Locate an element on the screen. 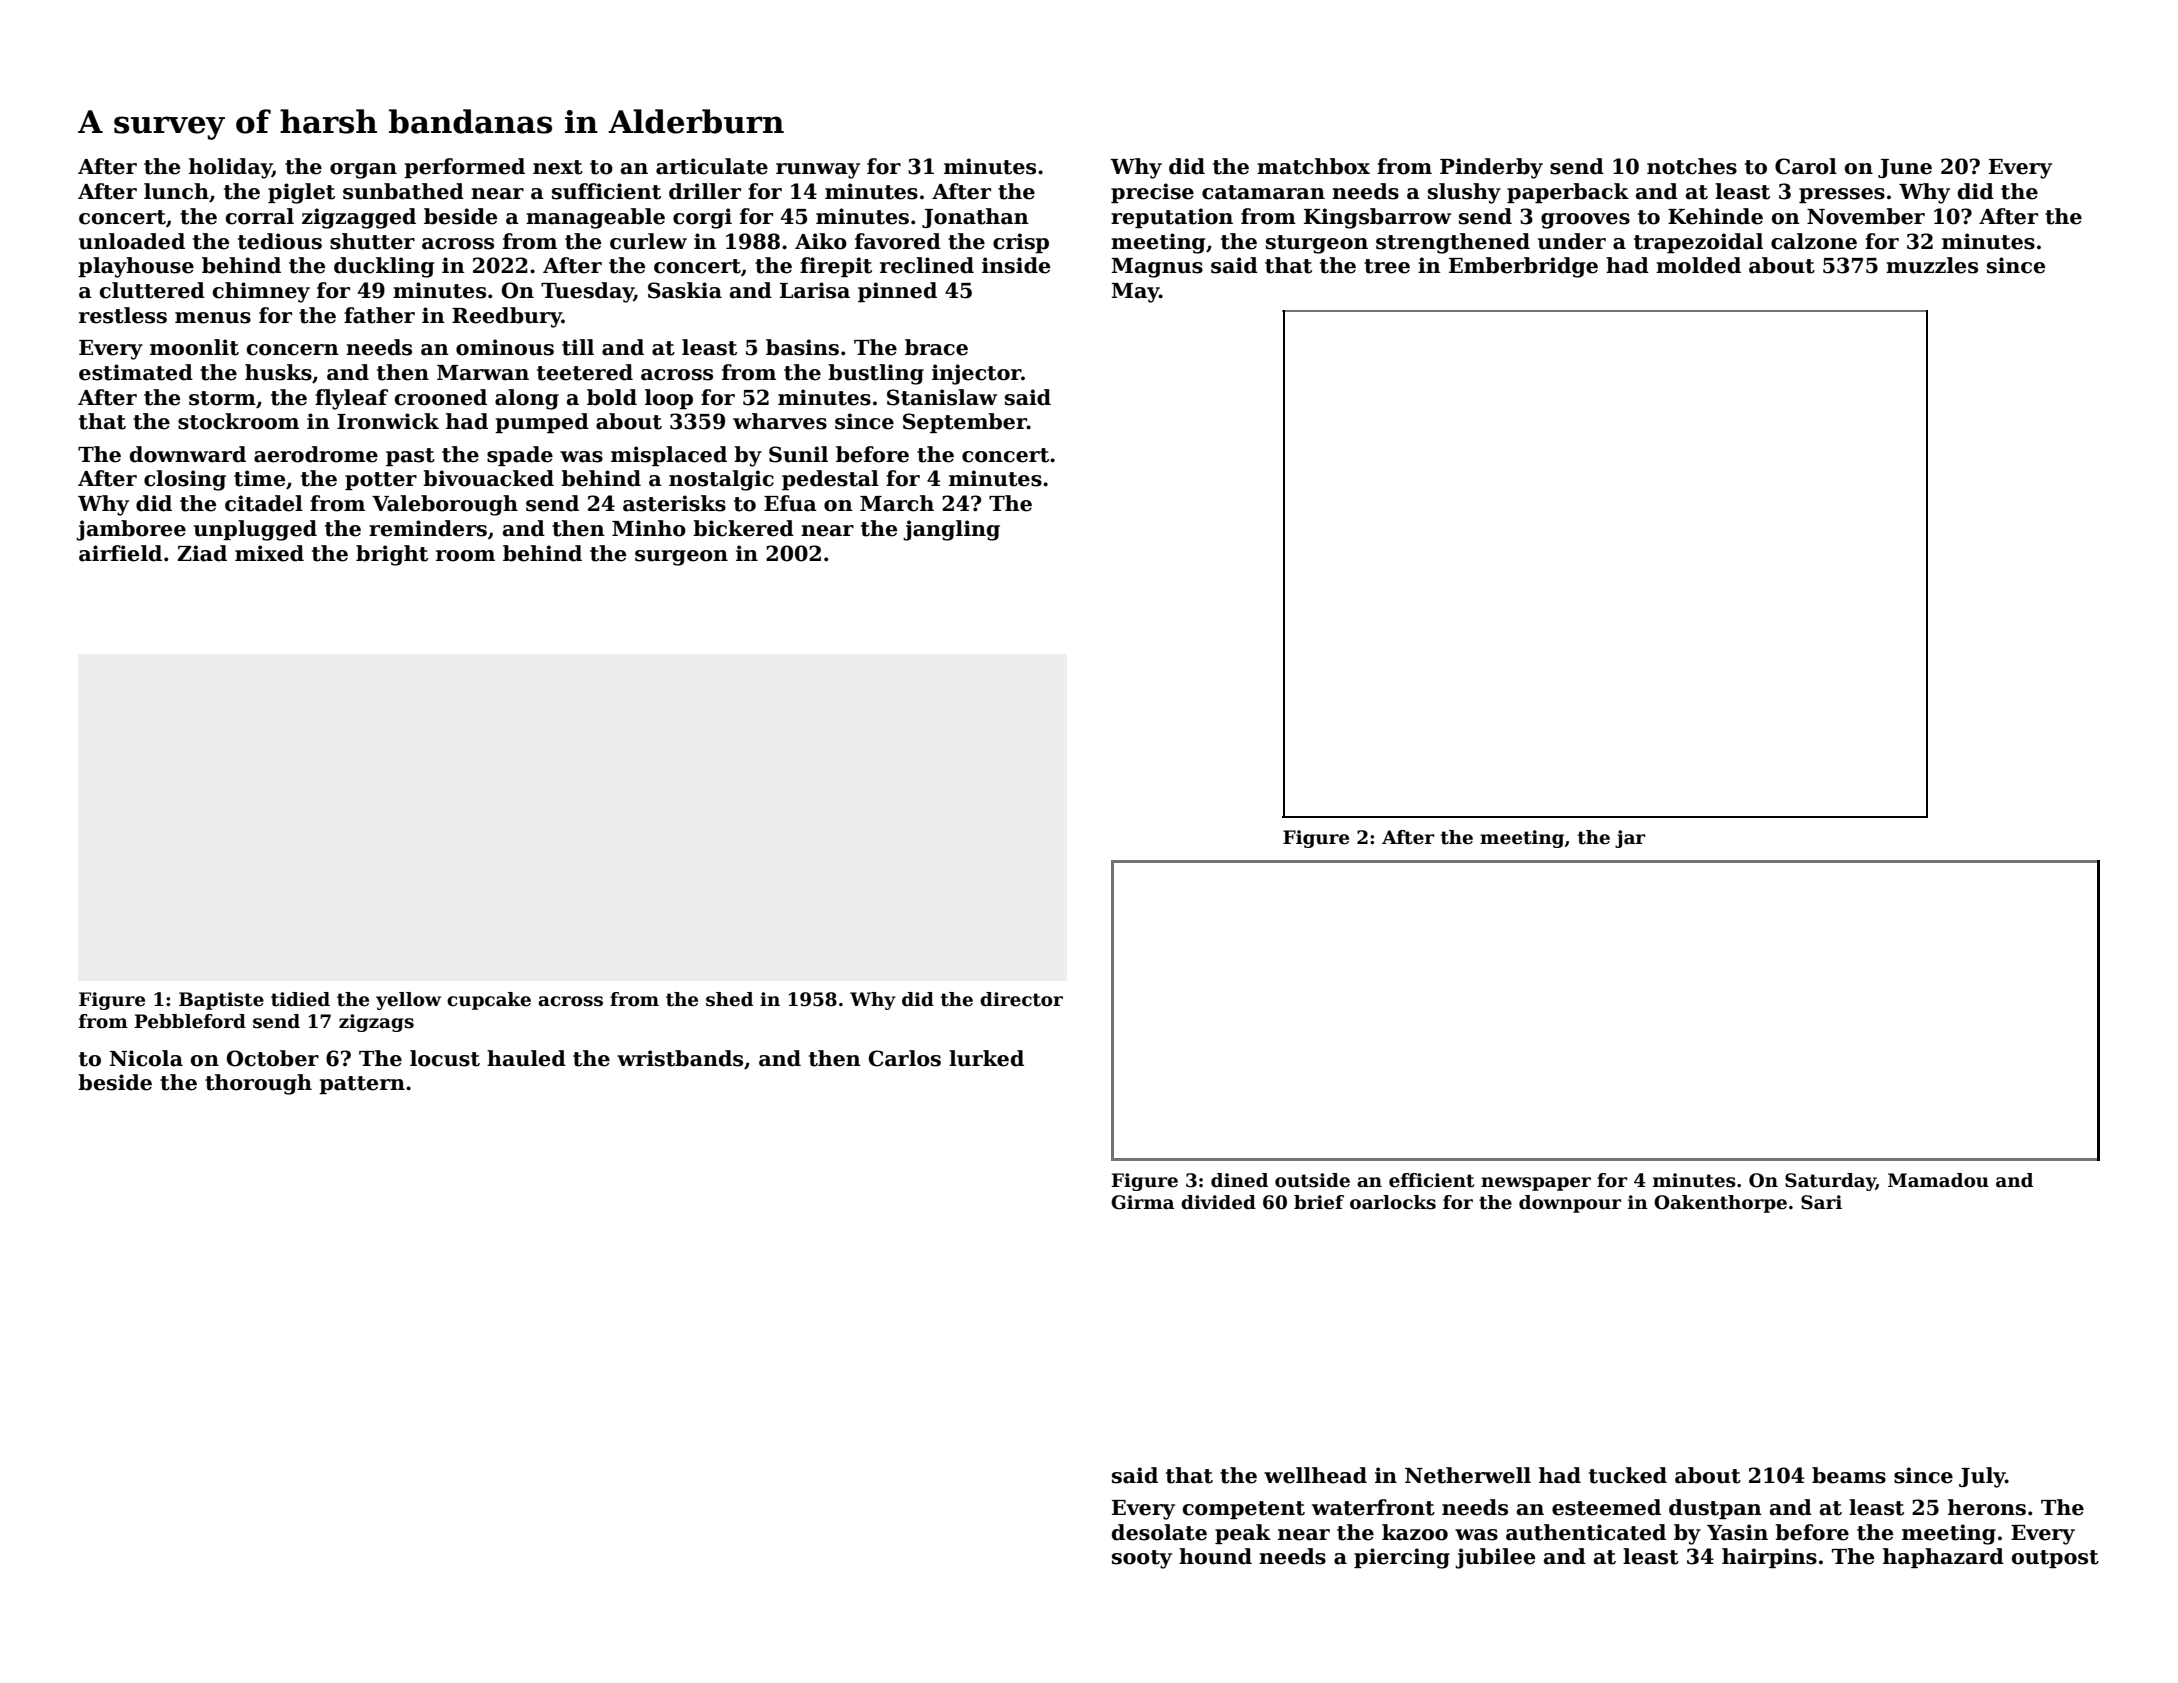 This screenshot has height=1683, width=2178. director is located at coordinates (1021, 999).
